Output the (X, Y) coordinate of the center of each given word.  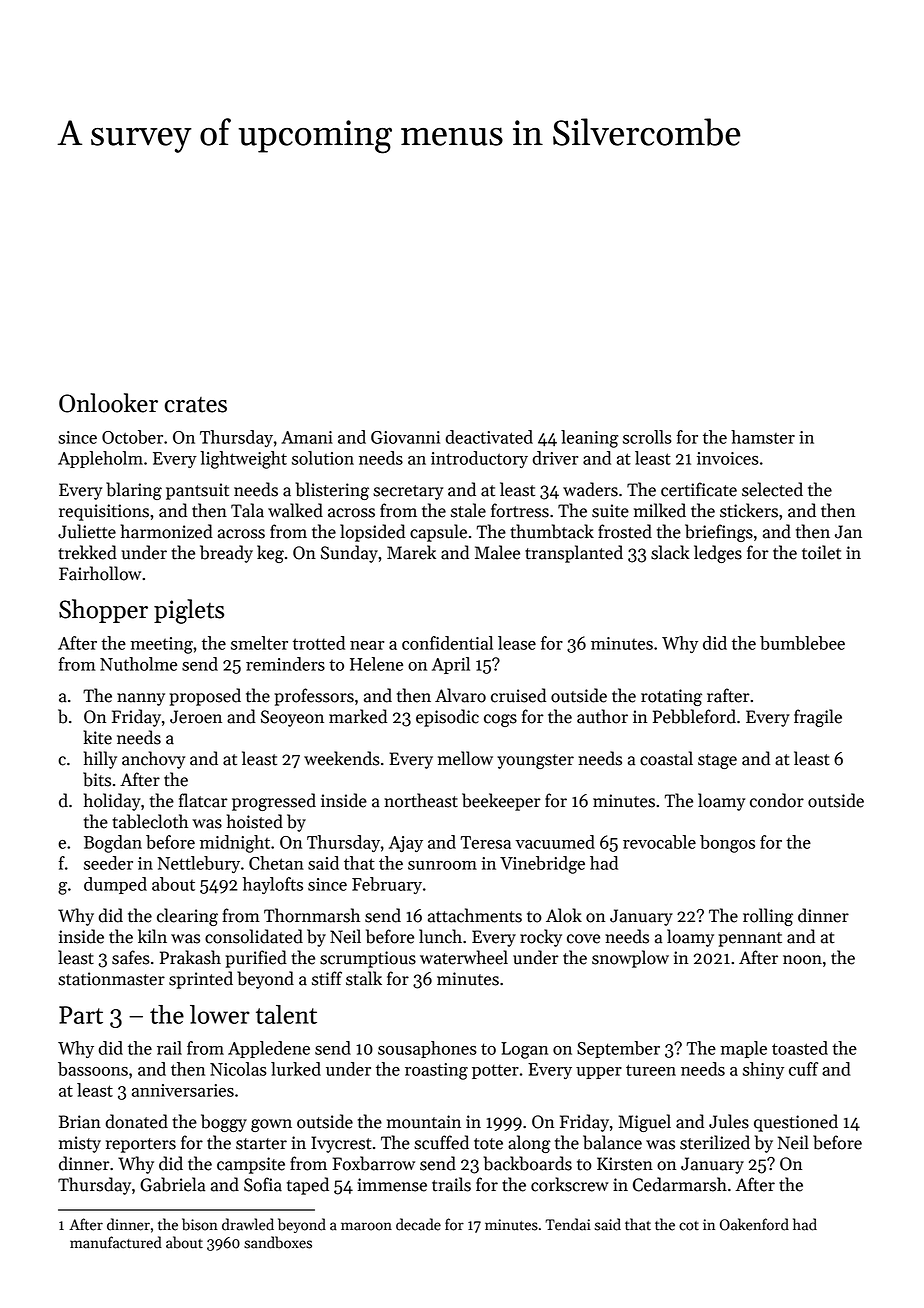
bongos (727, 844)
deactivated (489, 437)
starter (261, 1144)
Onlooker (108, 403)
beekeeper (501, 802)
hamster (763, 437)
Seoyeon (292, 718)
